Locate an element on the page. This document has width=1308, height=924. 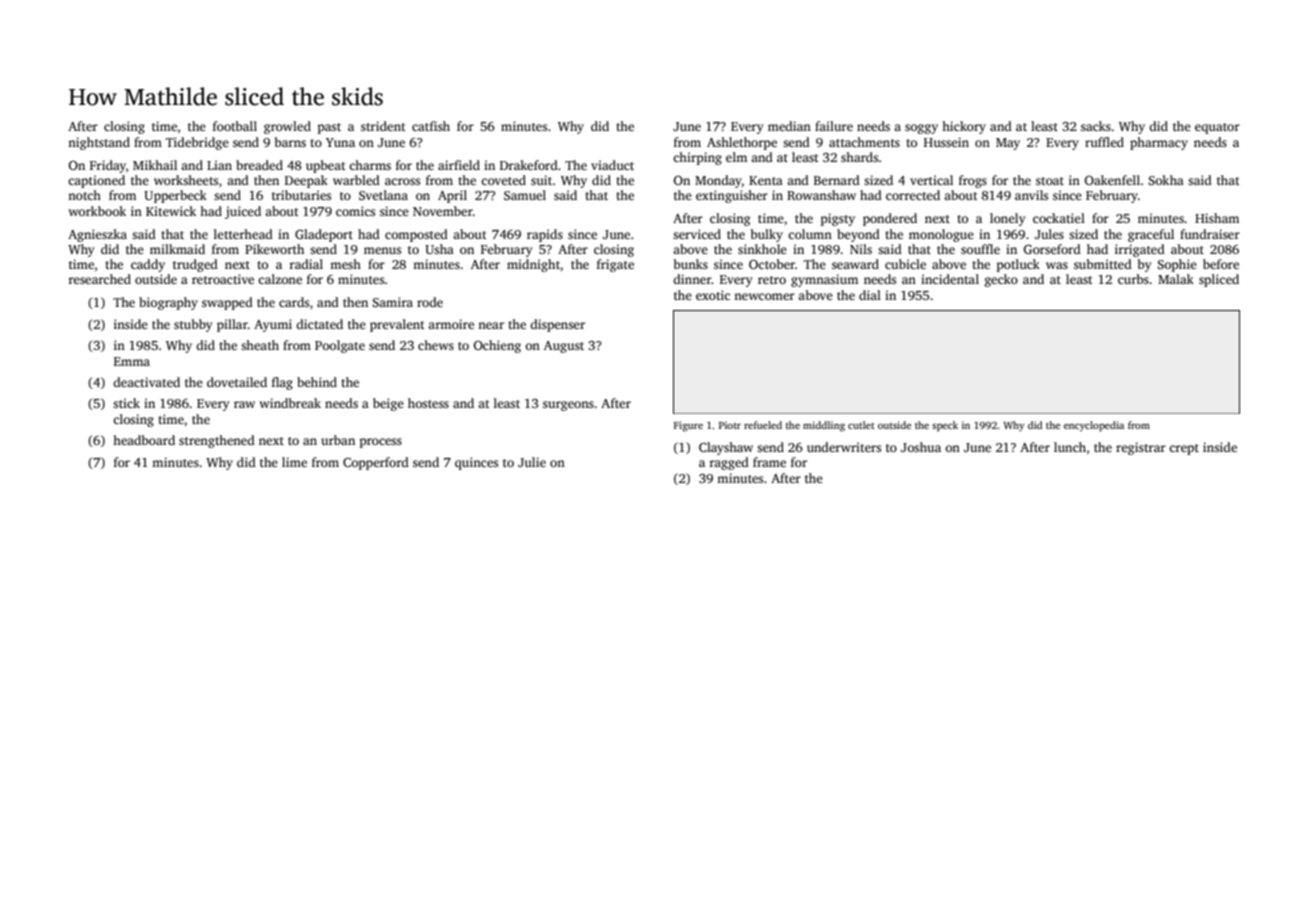
sheath is located at coordinates (260, 345).
